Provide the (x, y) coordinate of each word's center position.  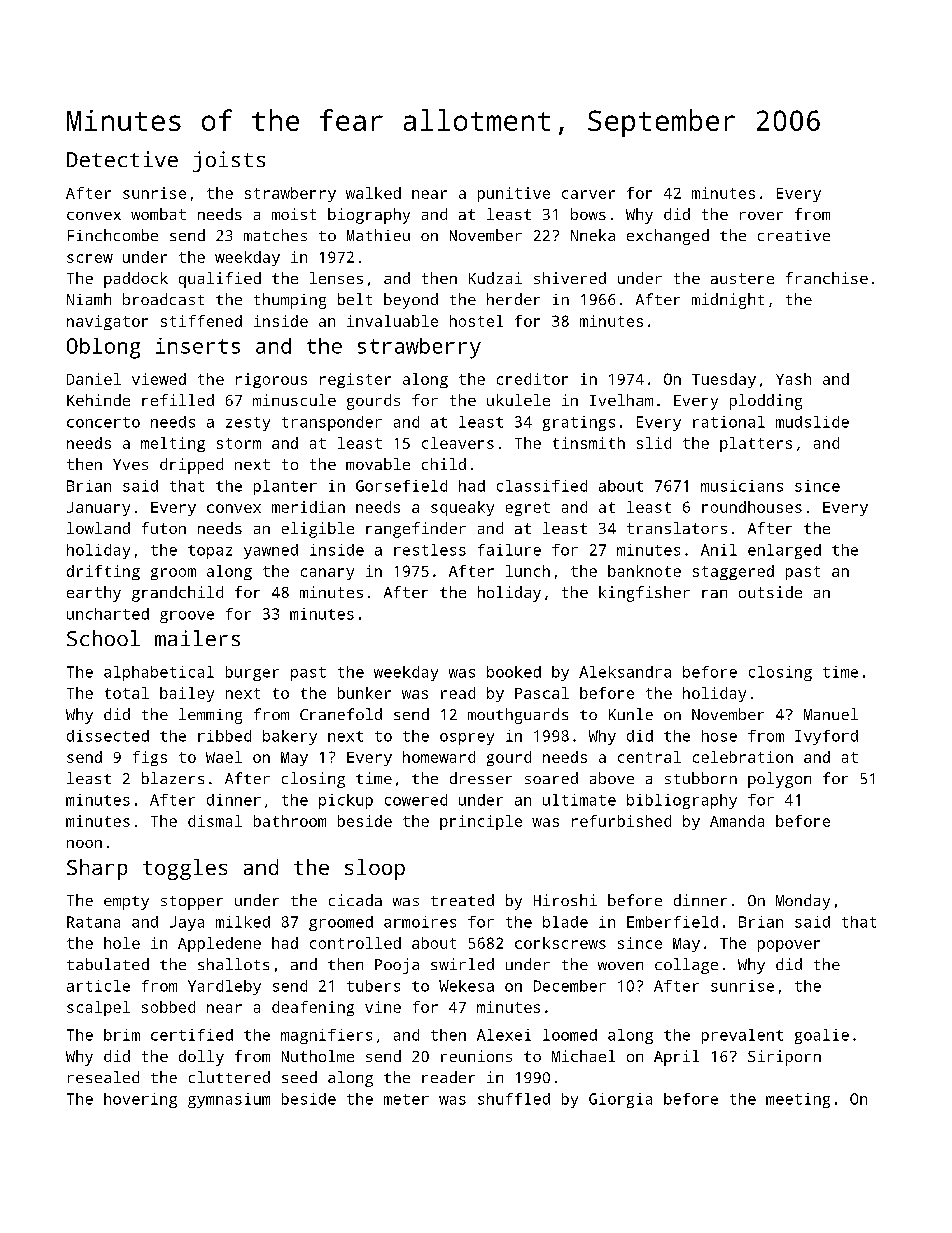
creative (794, 235)
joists (229, 161)
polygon (779, 780)
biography (369, 216)
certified (192, 1035)
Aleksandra (625, 672)
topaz (210, 552)
